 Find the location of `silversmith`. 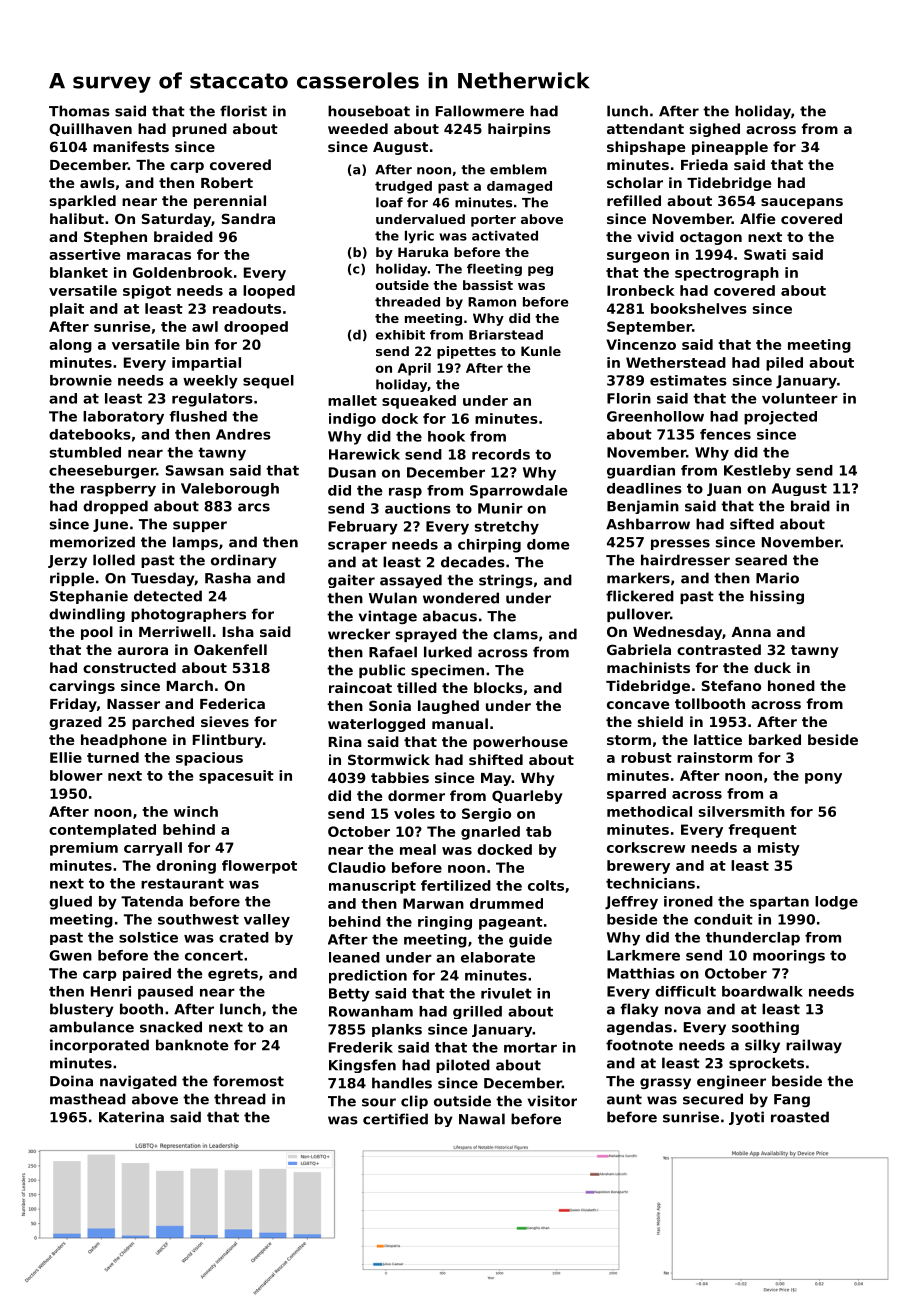

silversmith is located at coordinates (742, 811).
